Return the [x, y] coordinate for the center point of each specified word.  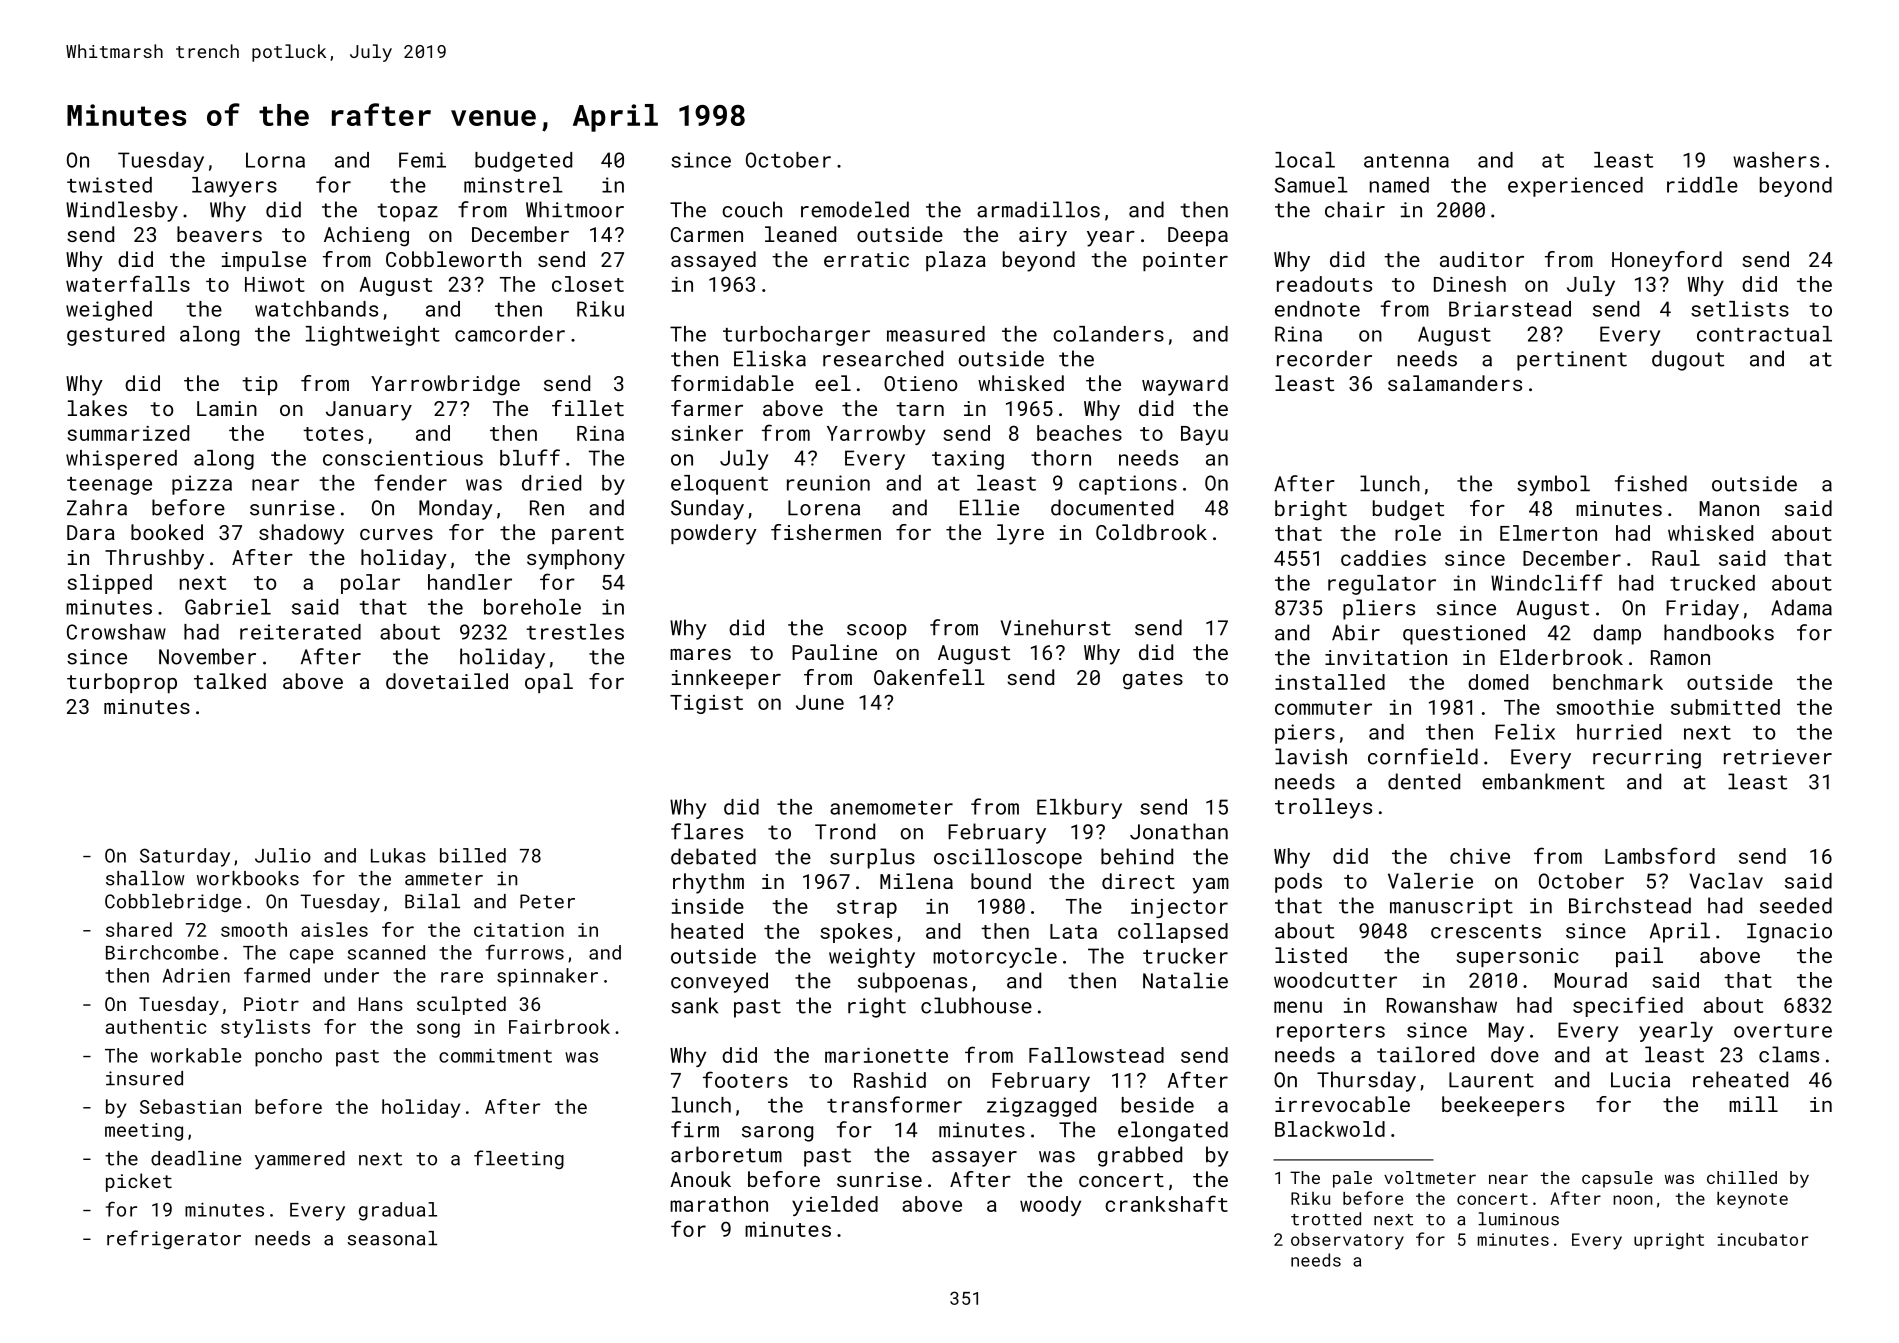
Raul [1676, 558]
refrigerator [174, 1239]
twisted [109, 185]
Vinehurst [1055, 627]
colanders [1108, 334]
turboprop [122, 683]
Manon [1729, 508]
